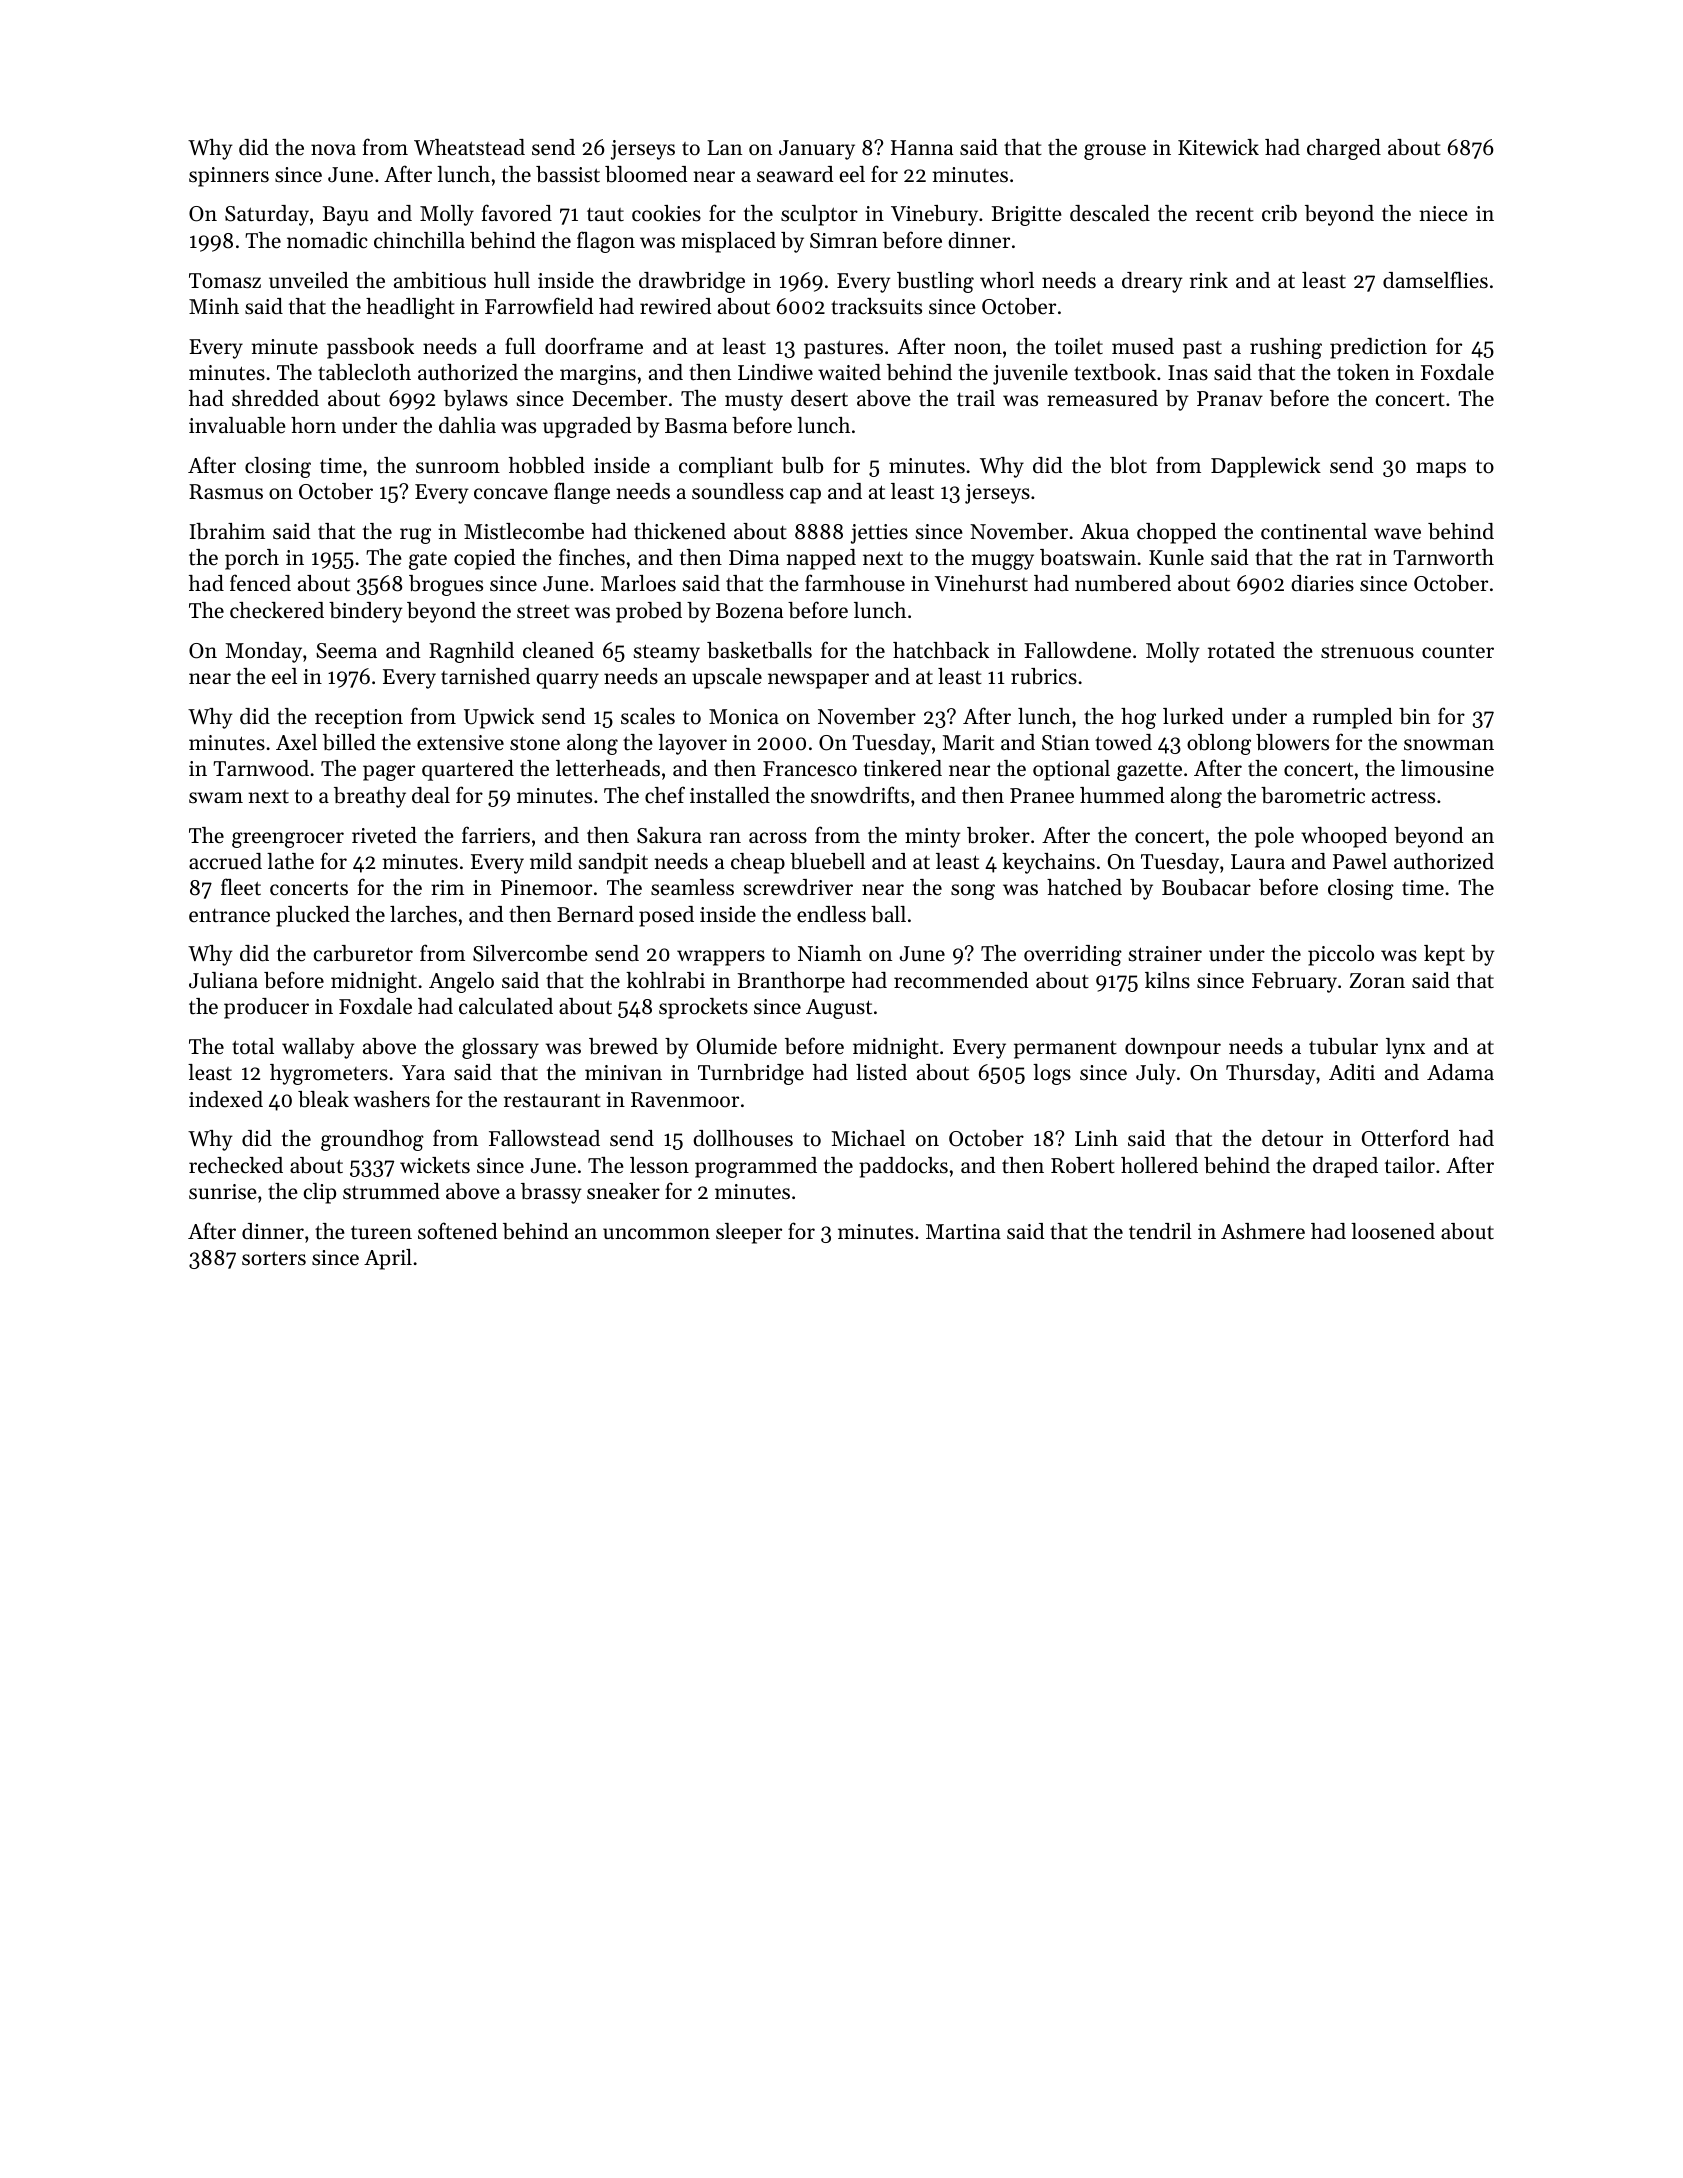 The height and width of the document is (2178, 1683). What do you see at coordinates (656, 1234) in the document?
I see `uncommon` at bounding box center [656, 1234].
